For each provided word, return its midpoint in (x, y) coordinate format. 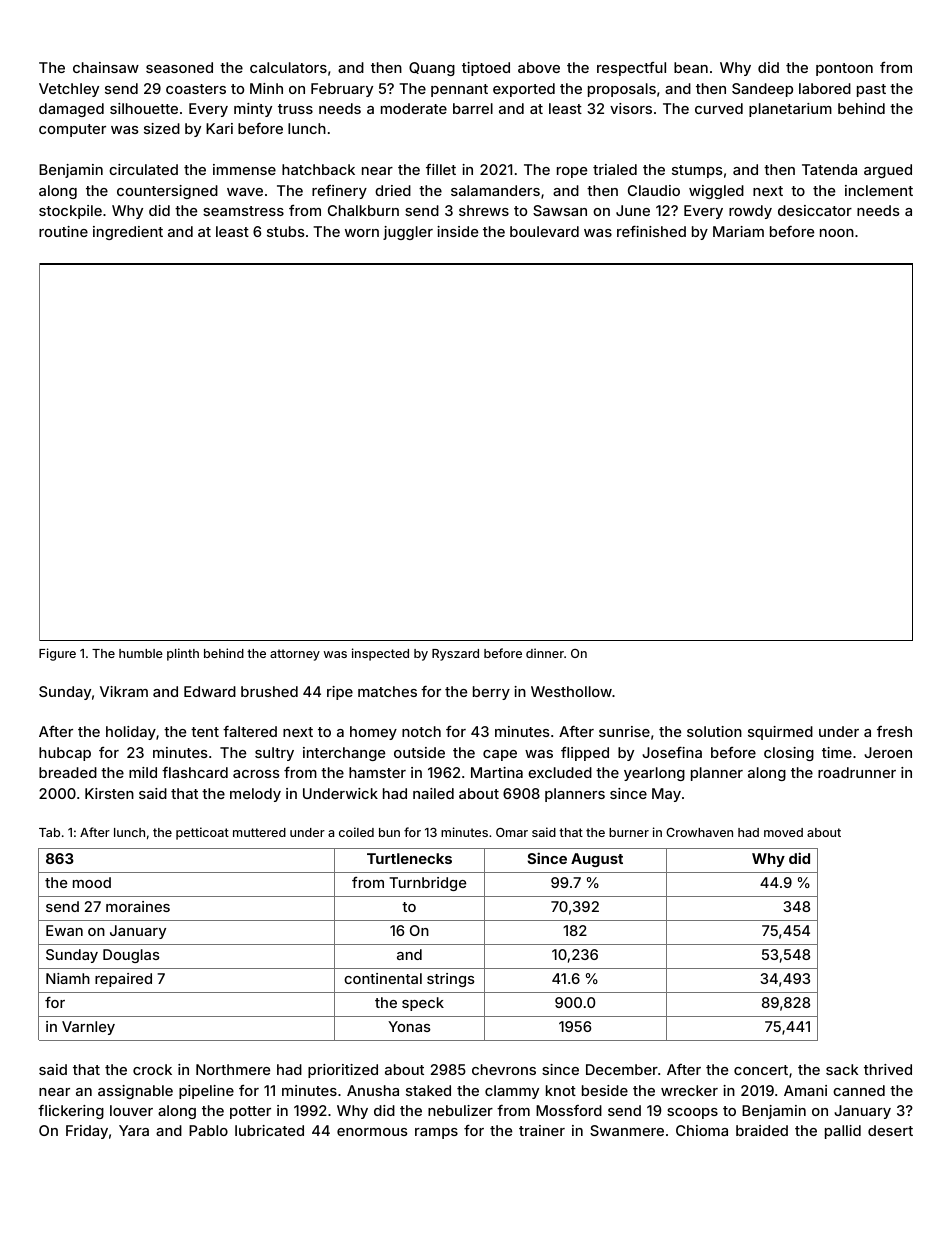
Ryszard (455, 655)
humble (141, 653)
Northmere (233, 1069)
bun (389, 832)
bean (691, 67)
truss (295, 109)
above (539, 67)
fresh (894, 731)
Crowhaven (699, 832)
